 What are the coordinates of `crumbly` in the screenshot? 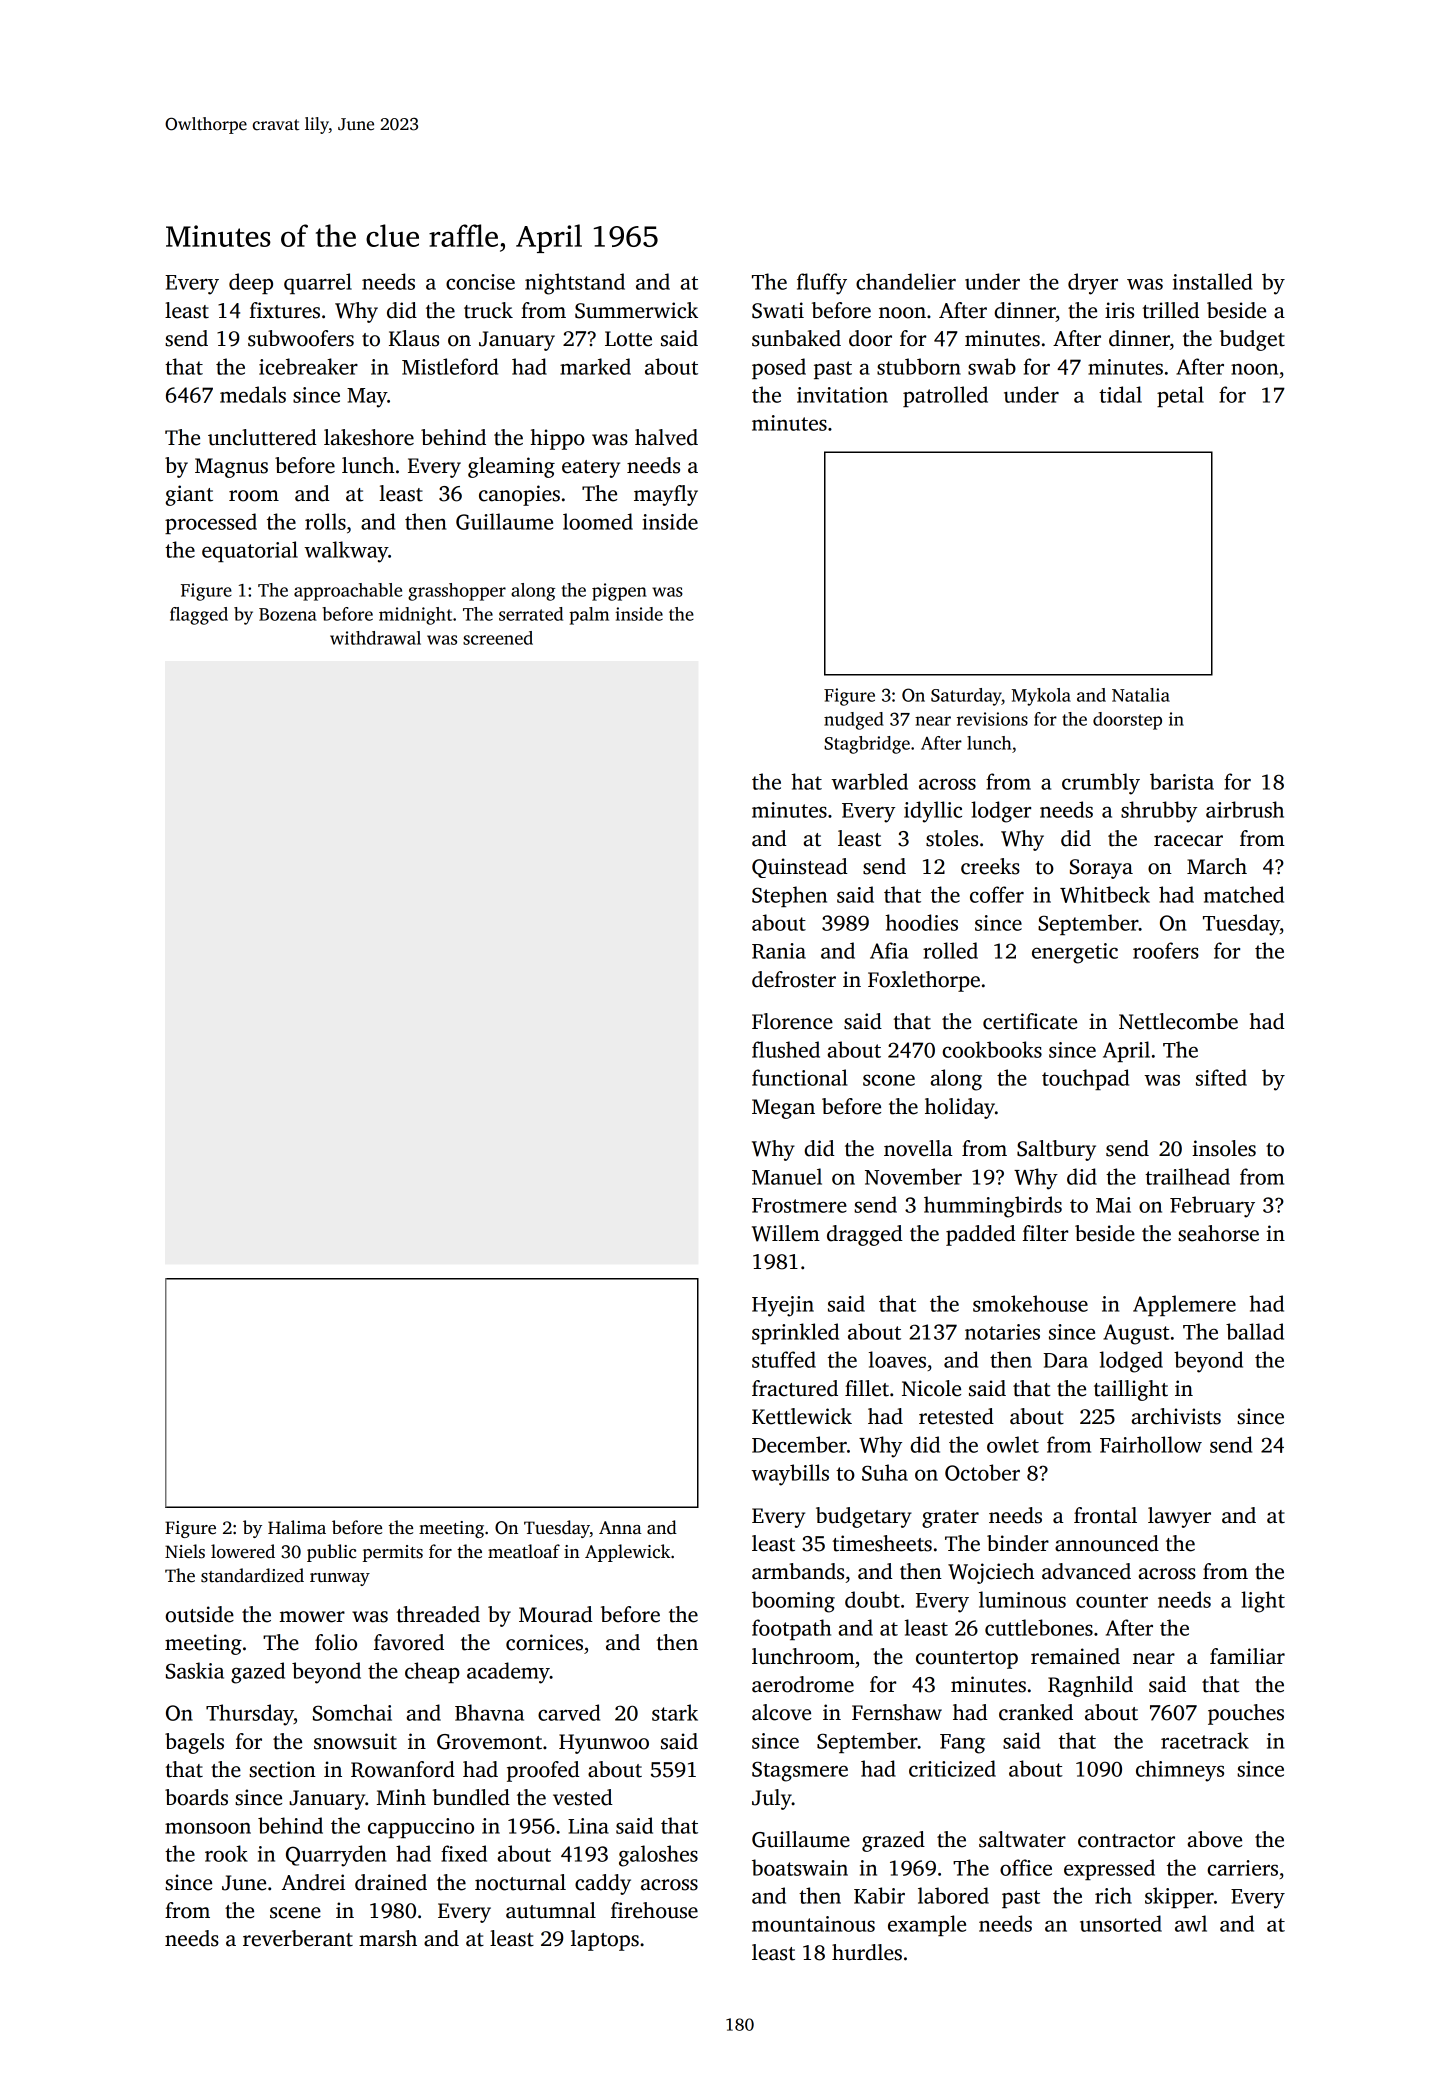 It's located at (1101, 784).
